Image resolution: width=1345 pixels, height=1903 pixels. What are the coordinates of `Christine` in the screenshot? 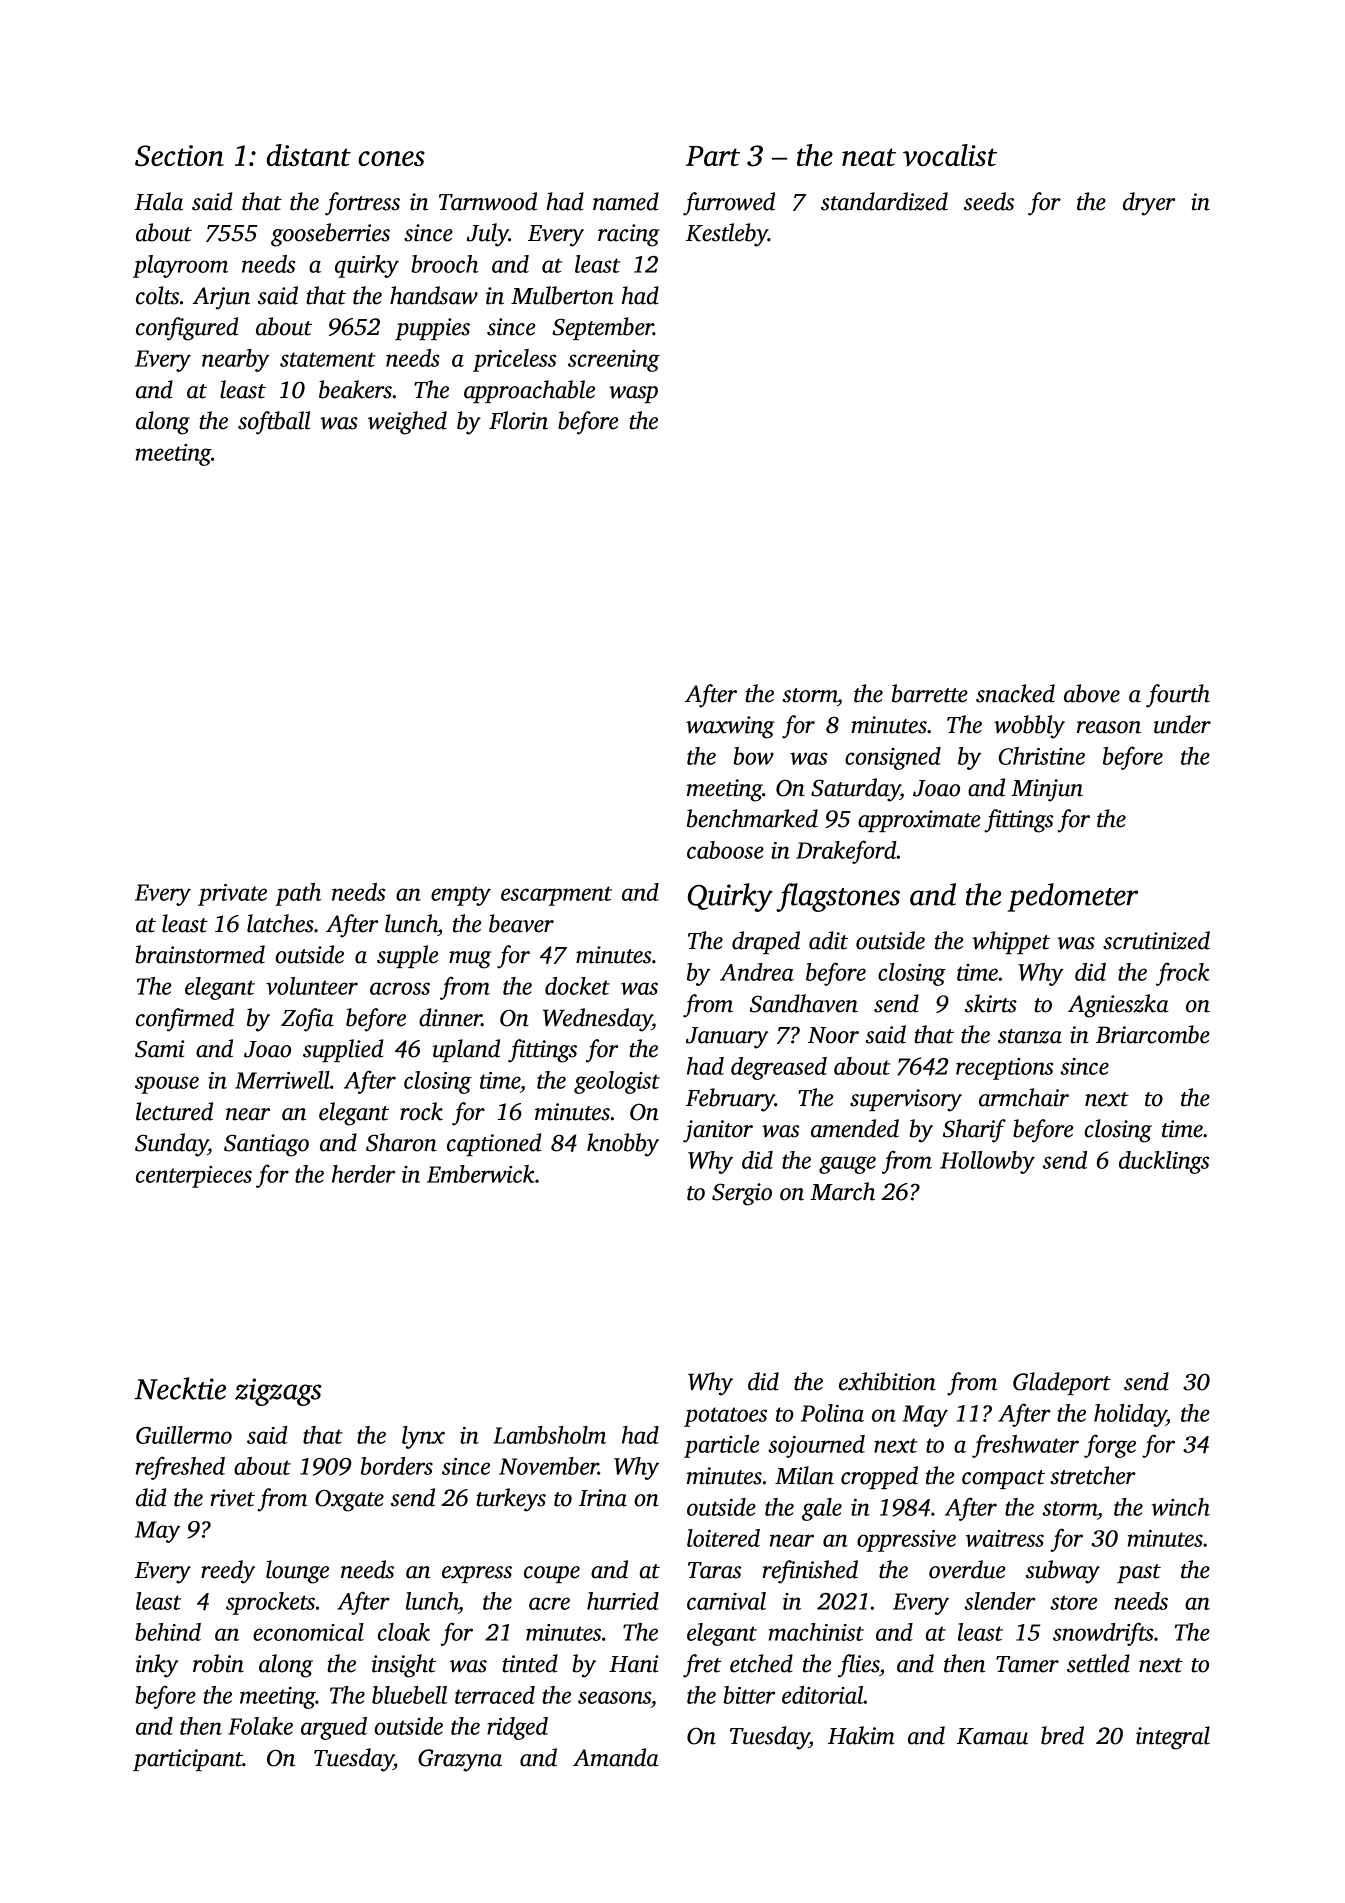 It's located at (1042, 756).
